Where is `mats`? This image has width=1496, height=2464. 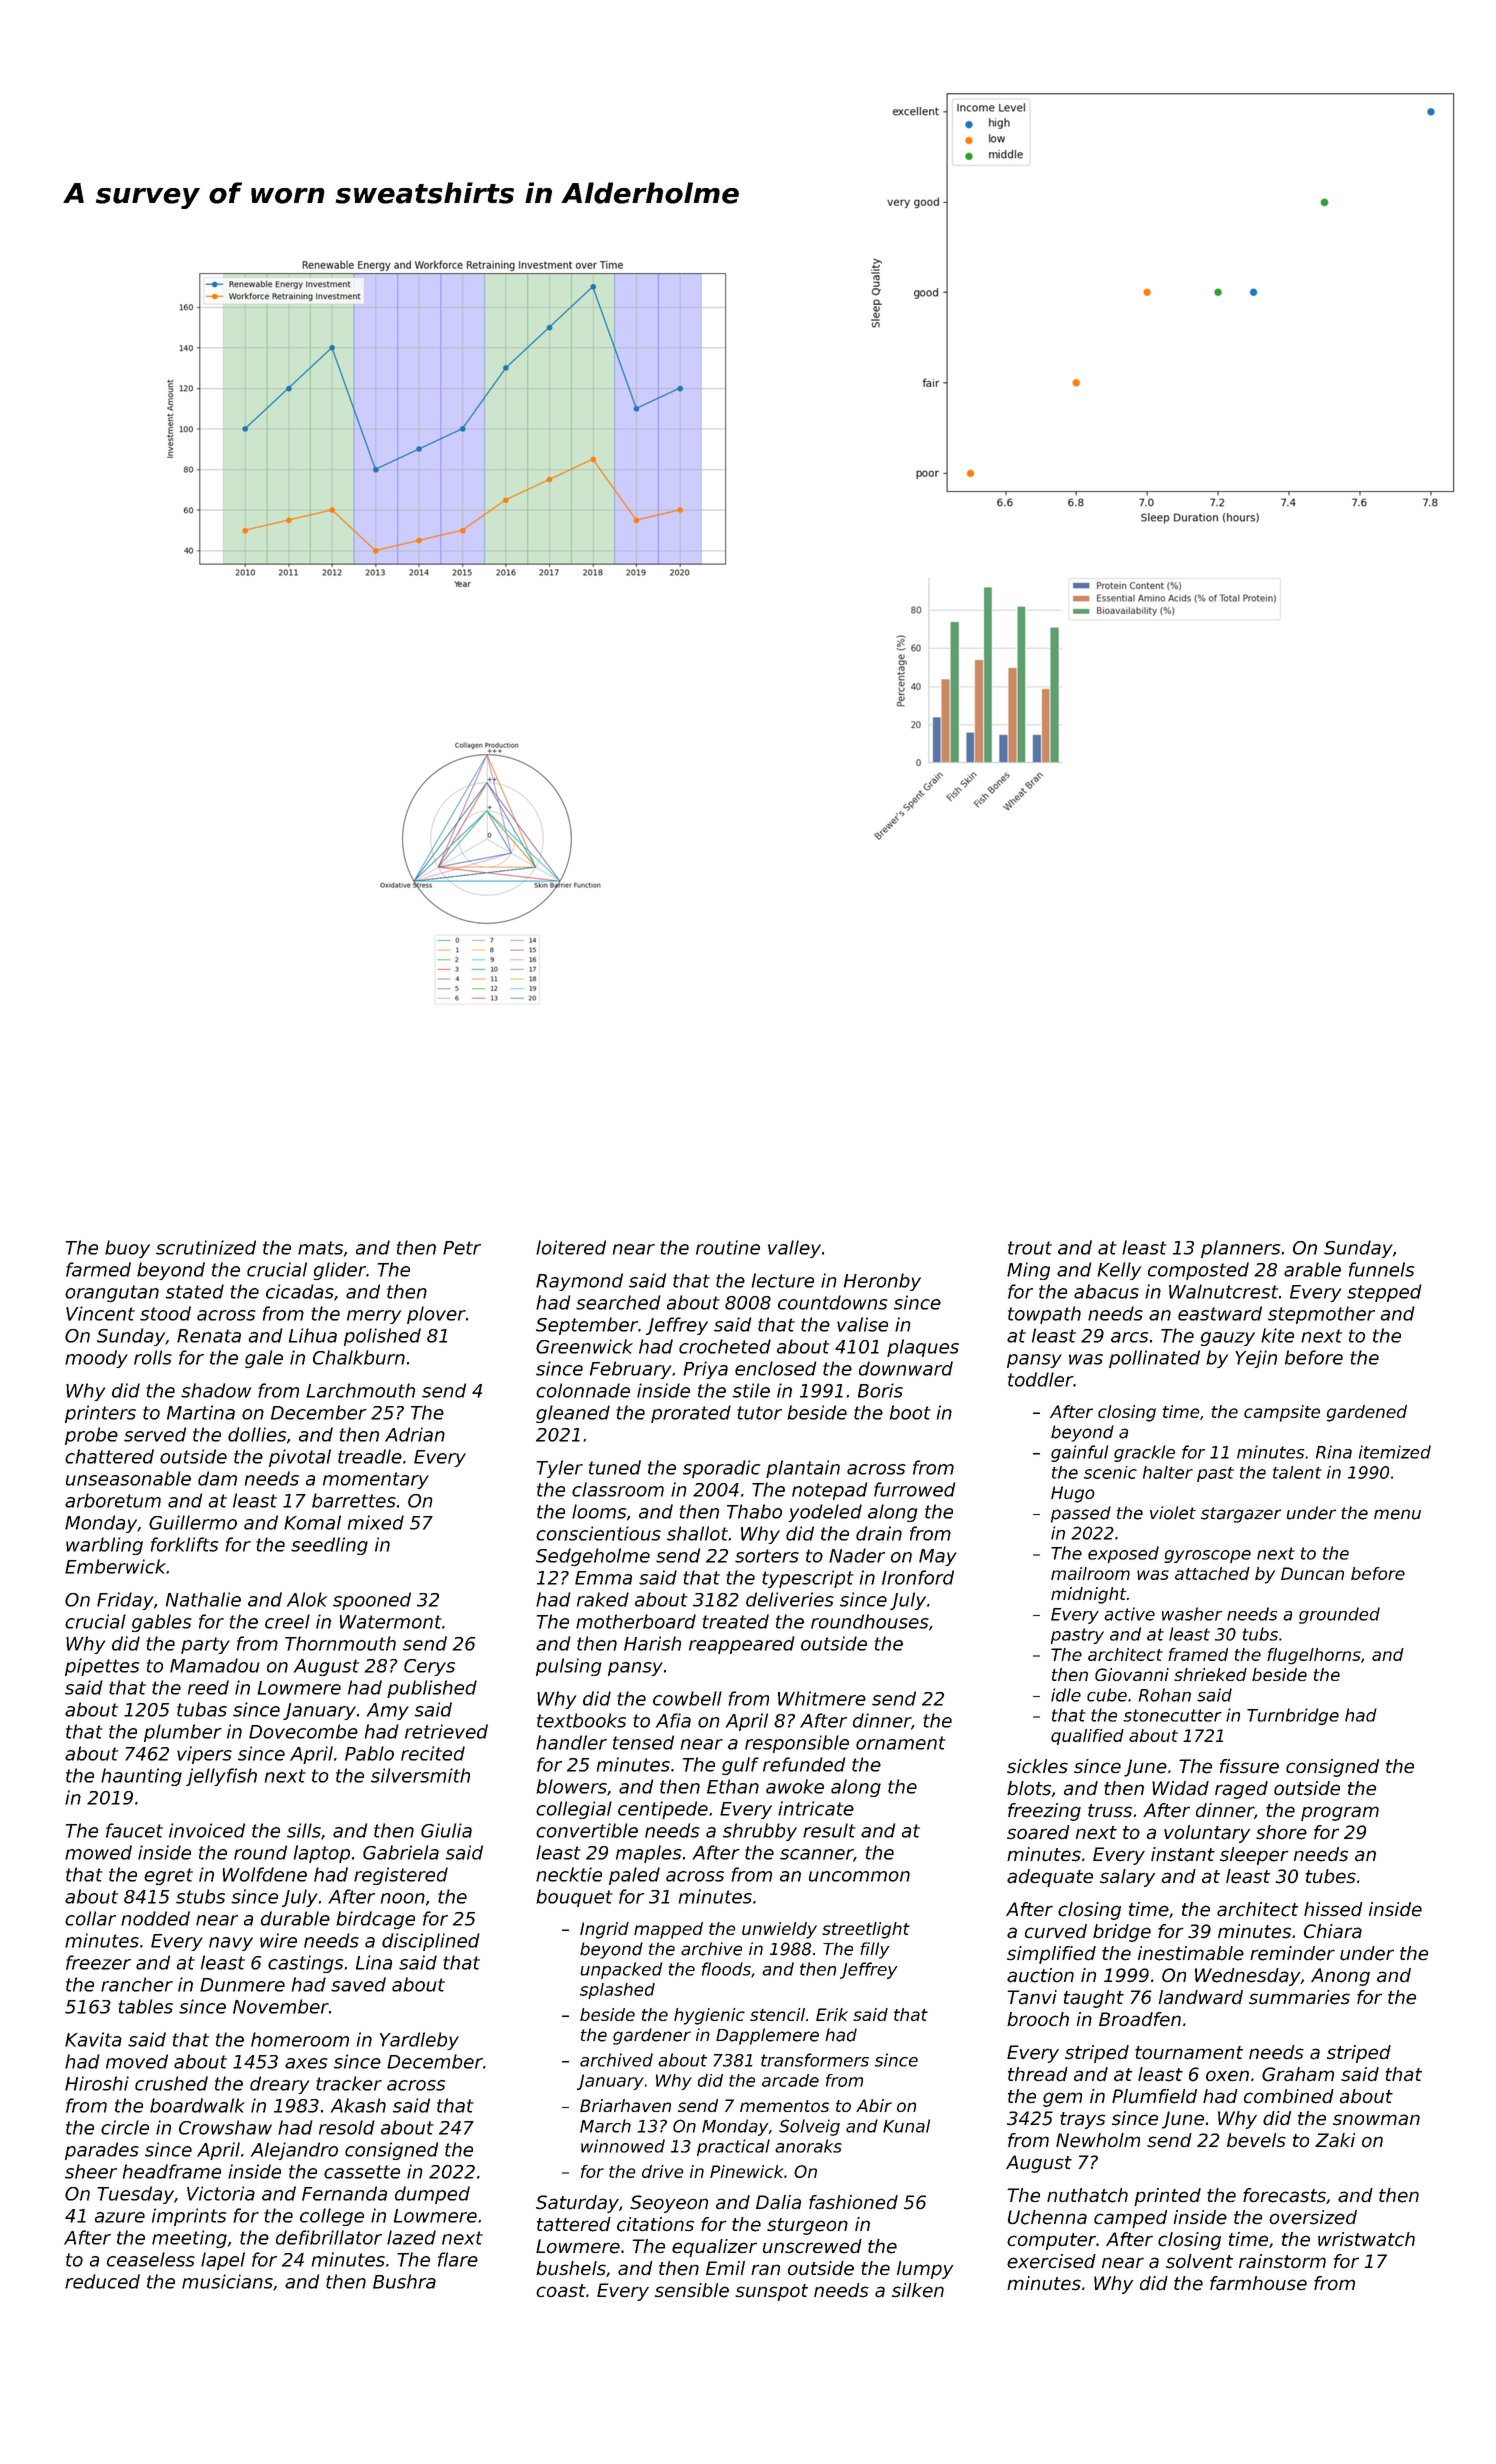
mats is located at coordinates (320, 1248).
